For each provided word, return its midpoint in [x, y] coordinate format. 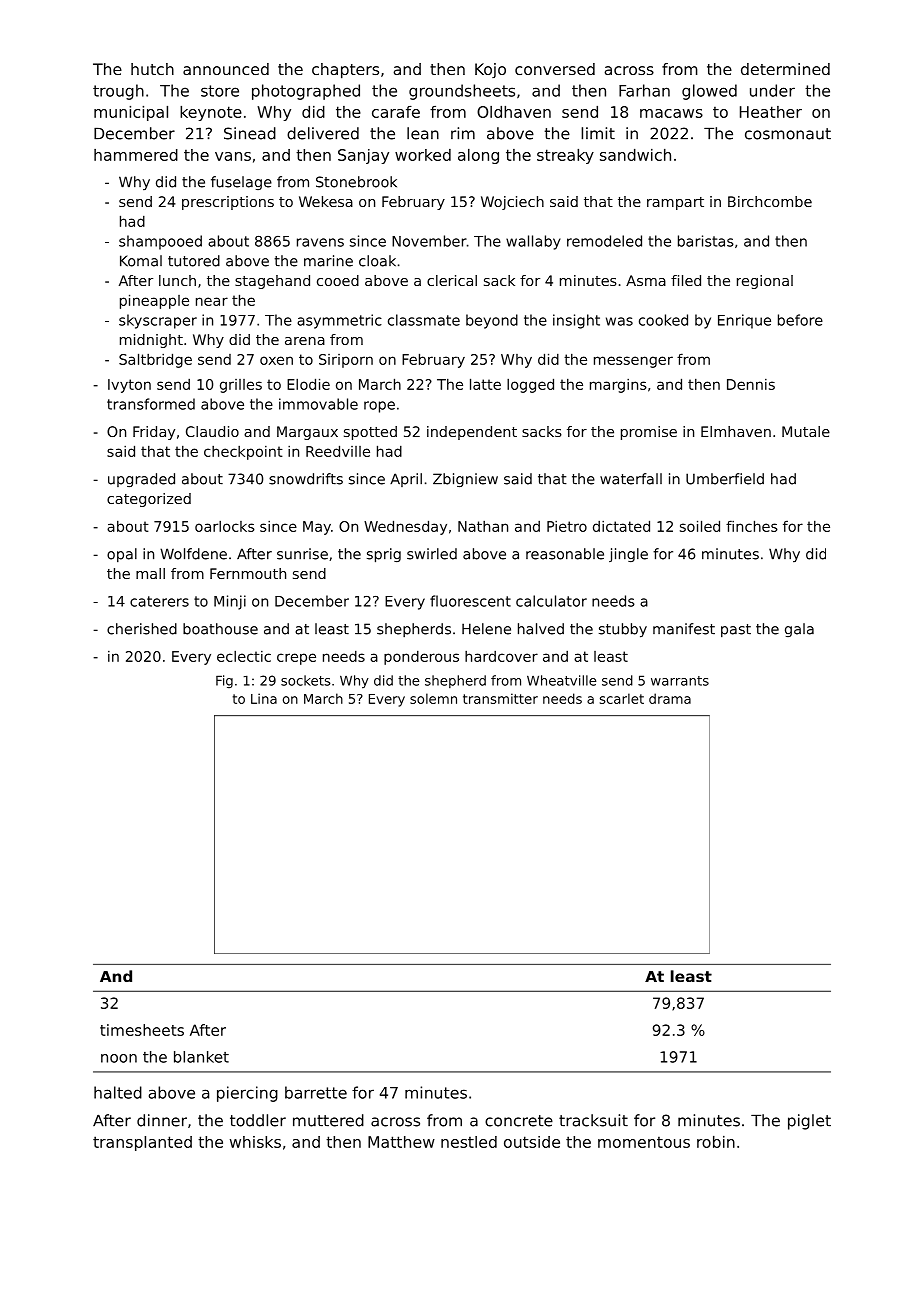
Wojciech [512, 203]
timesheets [142, 1030]
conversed [555, 69]
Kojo [490, 70]
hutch [152, 69]
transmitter [500, 698]
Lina [264, 698]
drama [670, 698]
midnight [151, 341]
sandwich [635, 155]
